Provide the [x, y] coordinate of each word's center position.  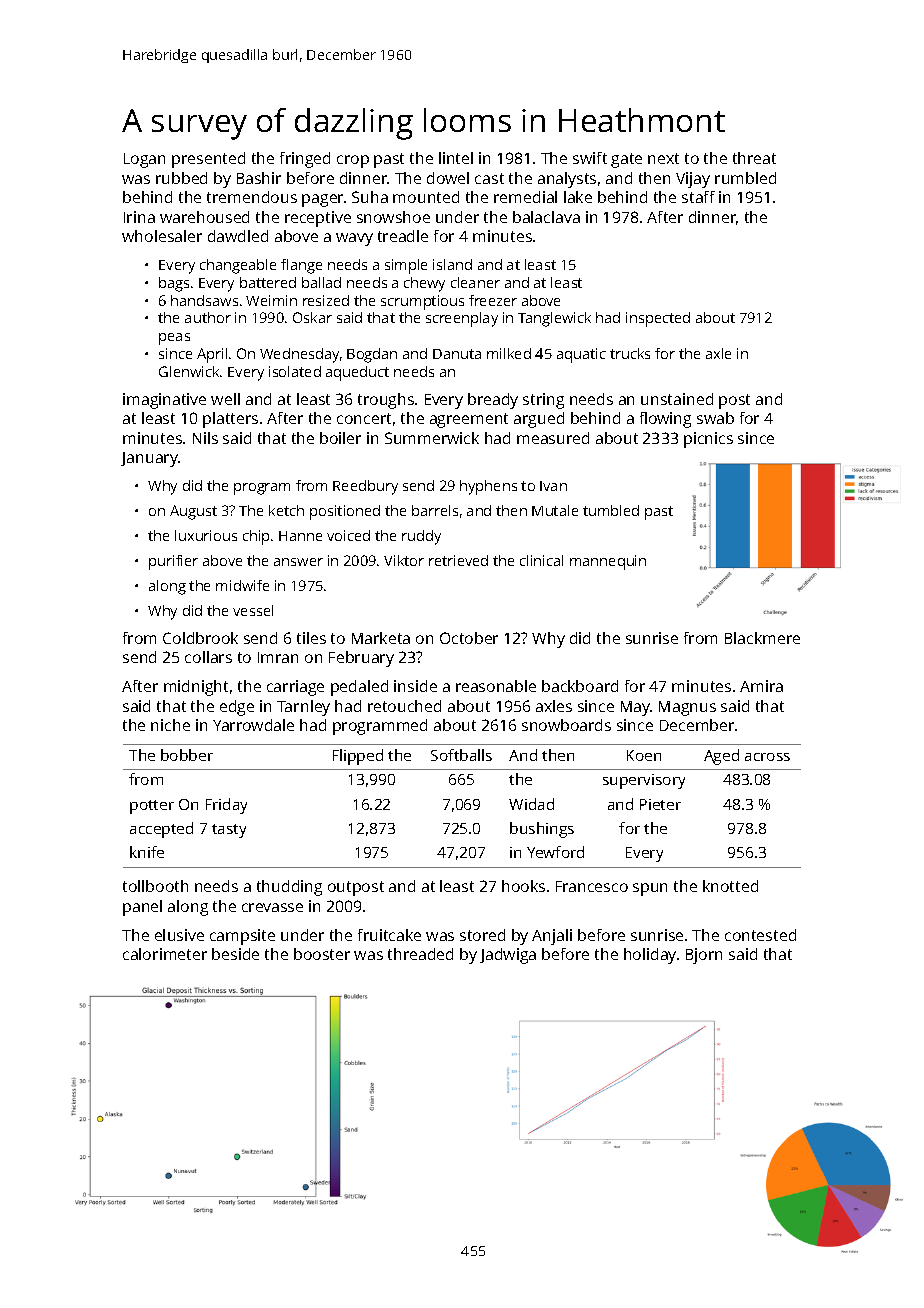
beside [235, 954]
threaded [420, 954]
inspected [658, 319]
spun [650, 889]
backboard [580, 686]
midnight [196, 688]
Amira [761, 686]
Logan [144, 160]
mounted [426, 197]
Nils [205, 438]
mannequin [608, 562]
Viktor [404, 560]
